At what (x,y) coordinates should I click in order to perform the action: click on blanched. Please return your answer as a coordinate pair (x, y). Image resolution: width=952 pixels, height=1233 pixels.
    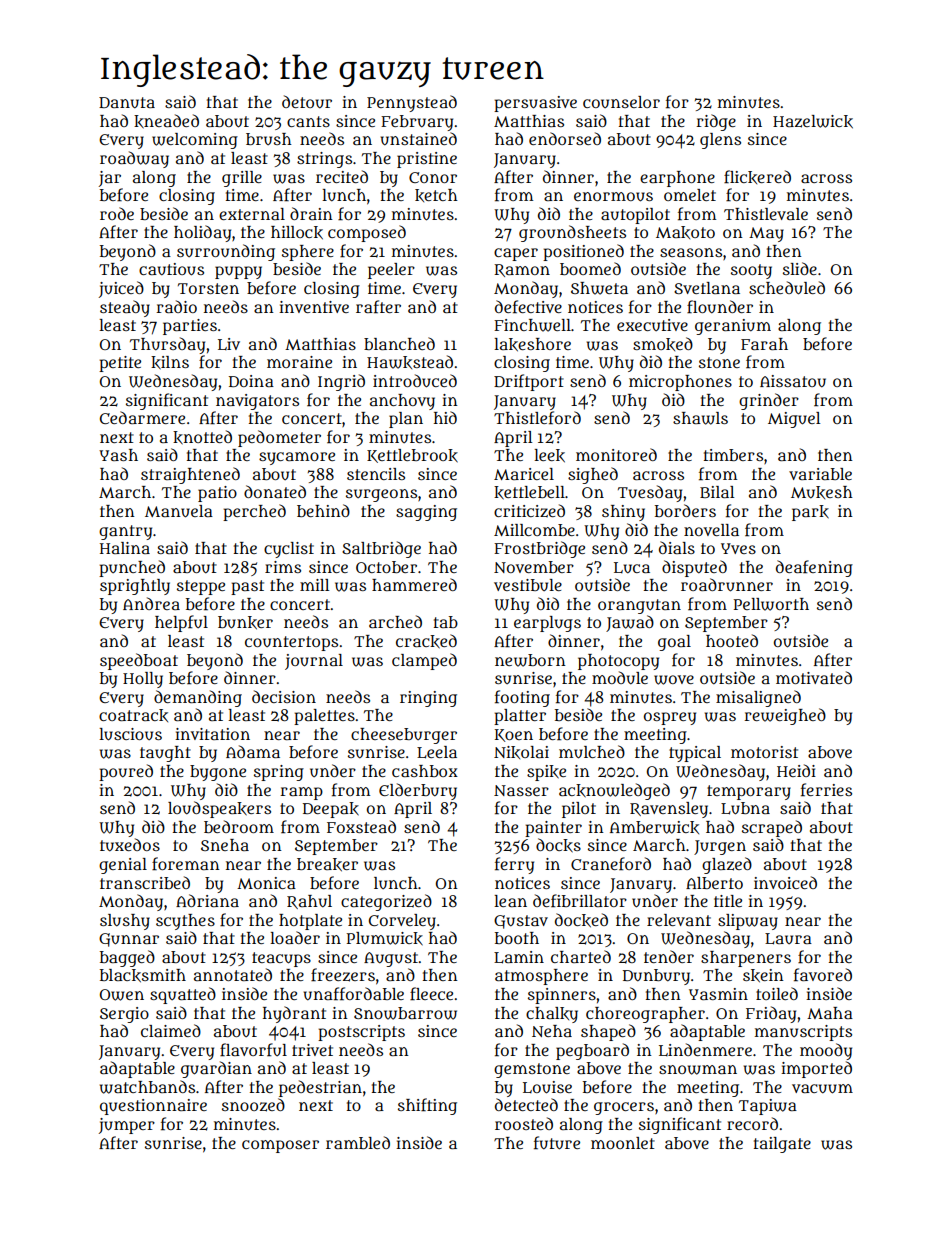
    Looking at the image, I should click on (399, 343).
